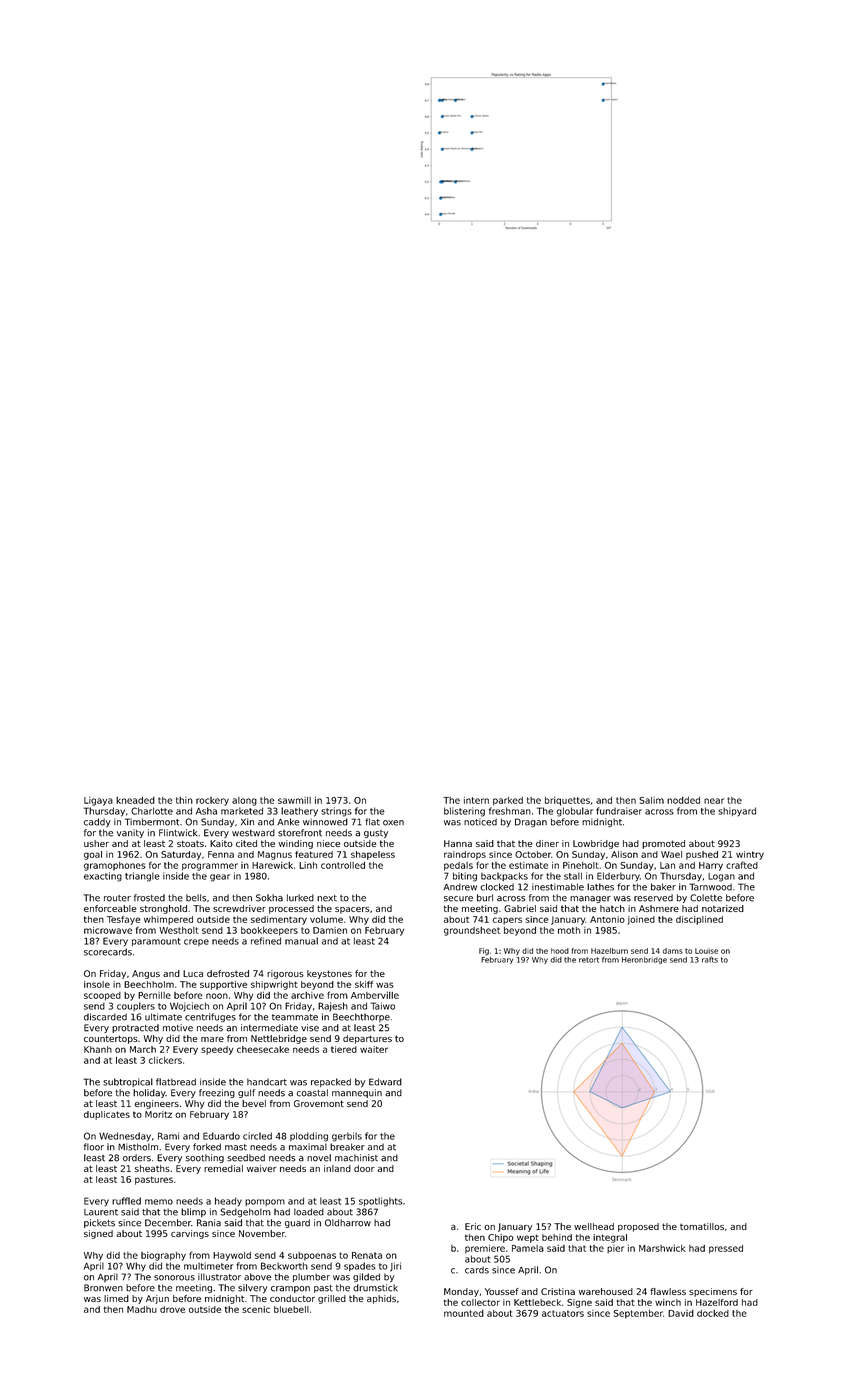  Describe the element at coordinates (385, 1082) in the image. I see `Edward` at that location.
